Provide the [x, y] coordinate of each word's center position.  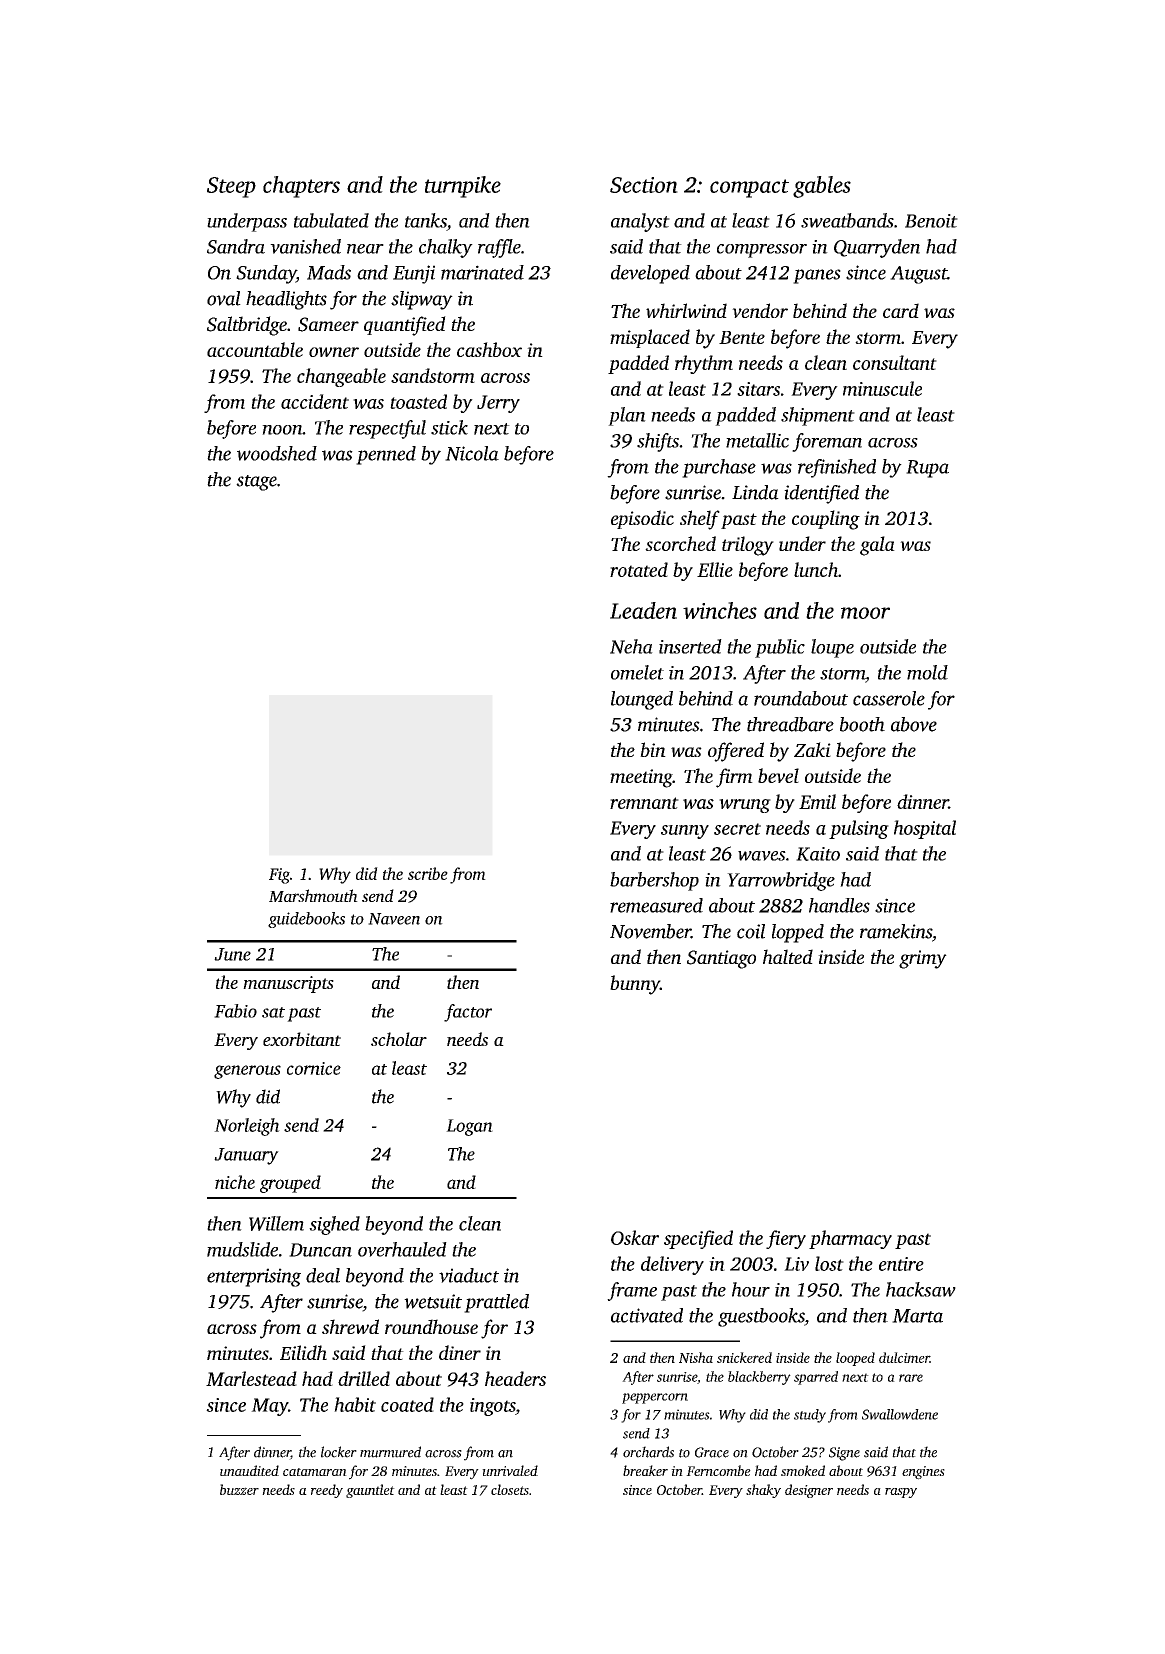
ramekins [896, 931]
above [914, 724]
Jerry [498, 404]
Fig [279, 876]
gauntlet [370, 1491]
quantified [405, 326]
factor [468, 1013]
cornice [314, 1068]
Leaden [643, 610]
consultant [895, 362]
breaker [645, 1470]
